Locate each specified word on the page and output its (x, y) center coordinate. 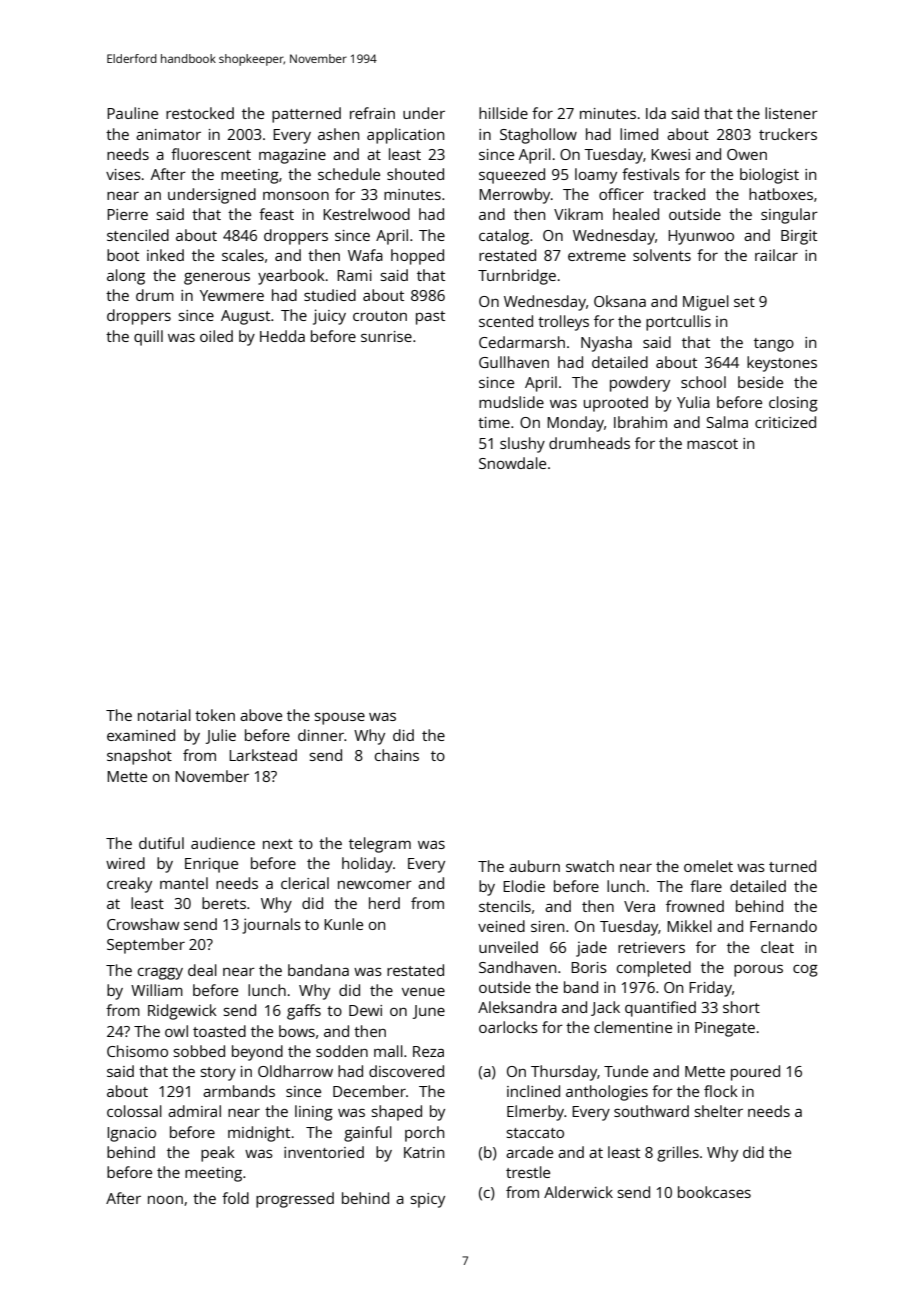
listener (791, 113)
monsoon (296, 195)
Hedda (282, 336)
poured (755, 1073)
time (494, 422)
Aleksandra (517, 1007)
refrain (372, 113)
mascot (712, 444)
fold (235, 1198)
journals (271, 926)
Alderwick (578, 1192)
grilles (678, 1154)
